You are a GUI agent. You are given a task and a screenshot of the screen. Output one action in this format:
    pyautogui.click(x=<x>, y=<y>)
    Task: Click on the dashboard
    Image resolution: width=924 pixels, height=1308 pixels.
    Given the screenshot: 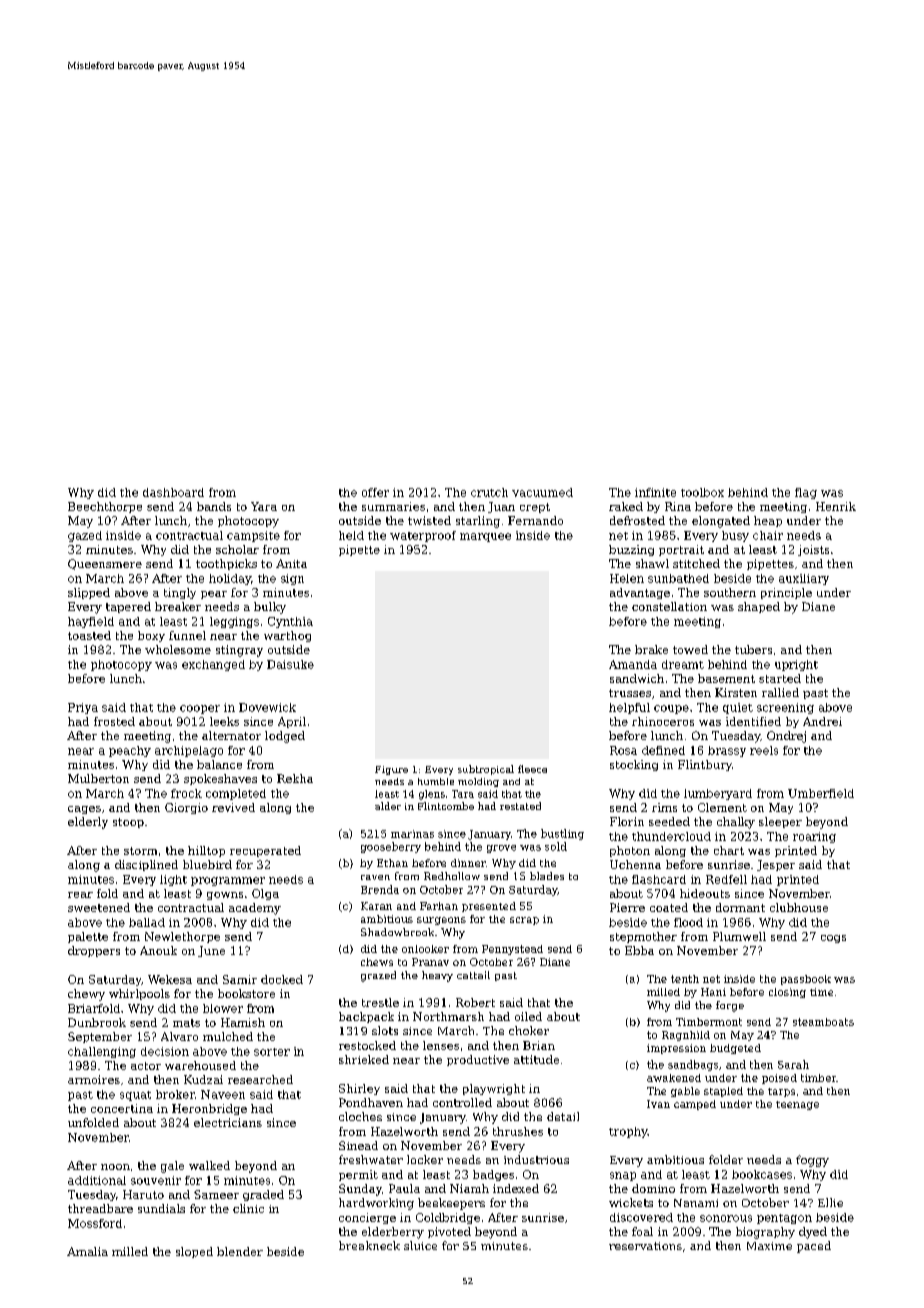 What is the action you would take?
    pyautogui.click(x=173, y=492)
